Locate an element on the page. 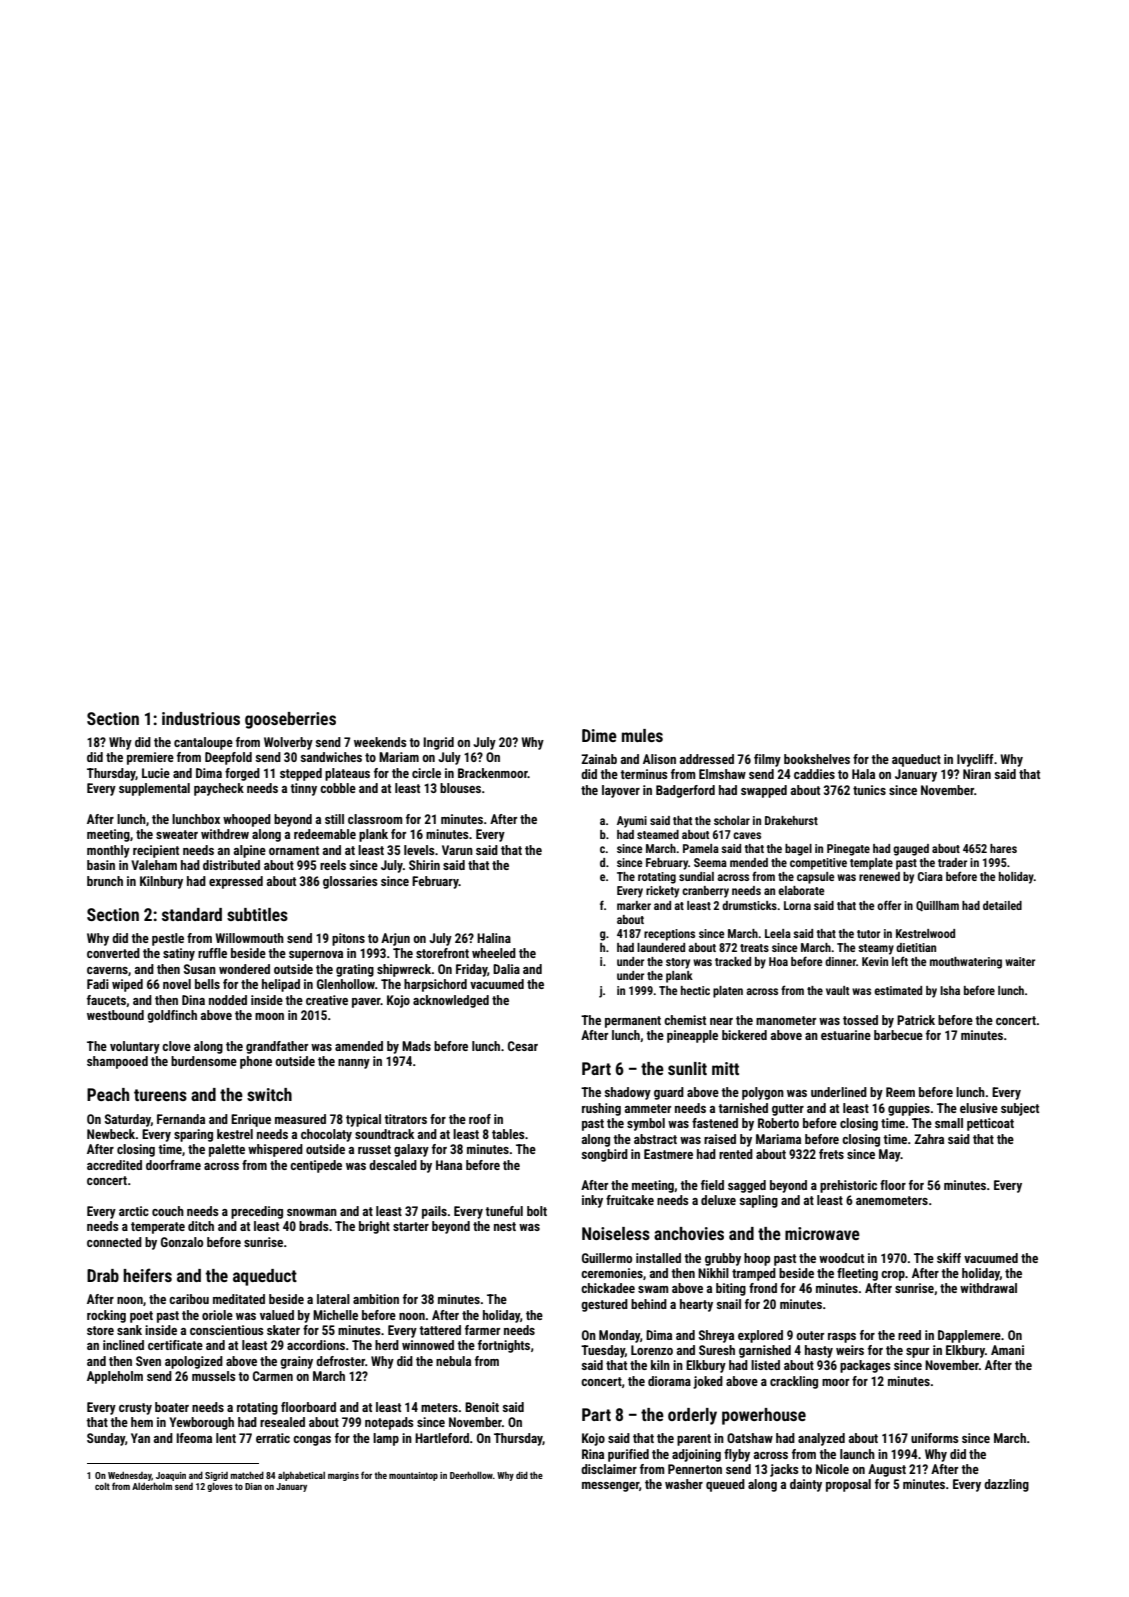 This page has width=1129, height=1597. microwave is located at coordinates (822, 1233).
